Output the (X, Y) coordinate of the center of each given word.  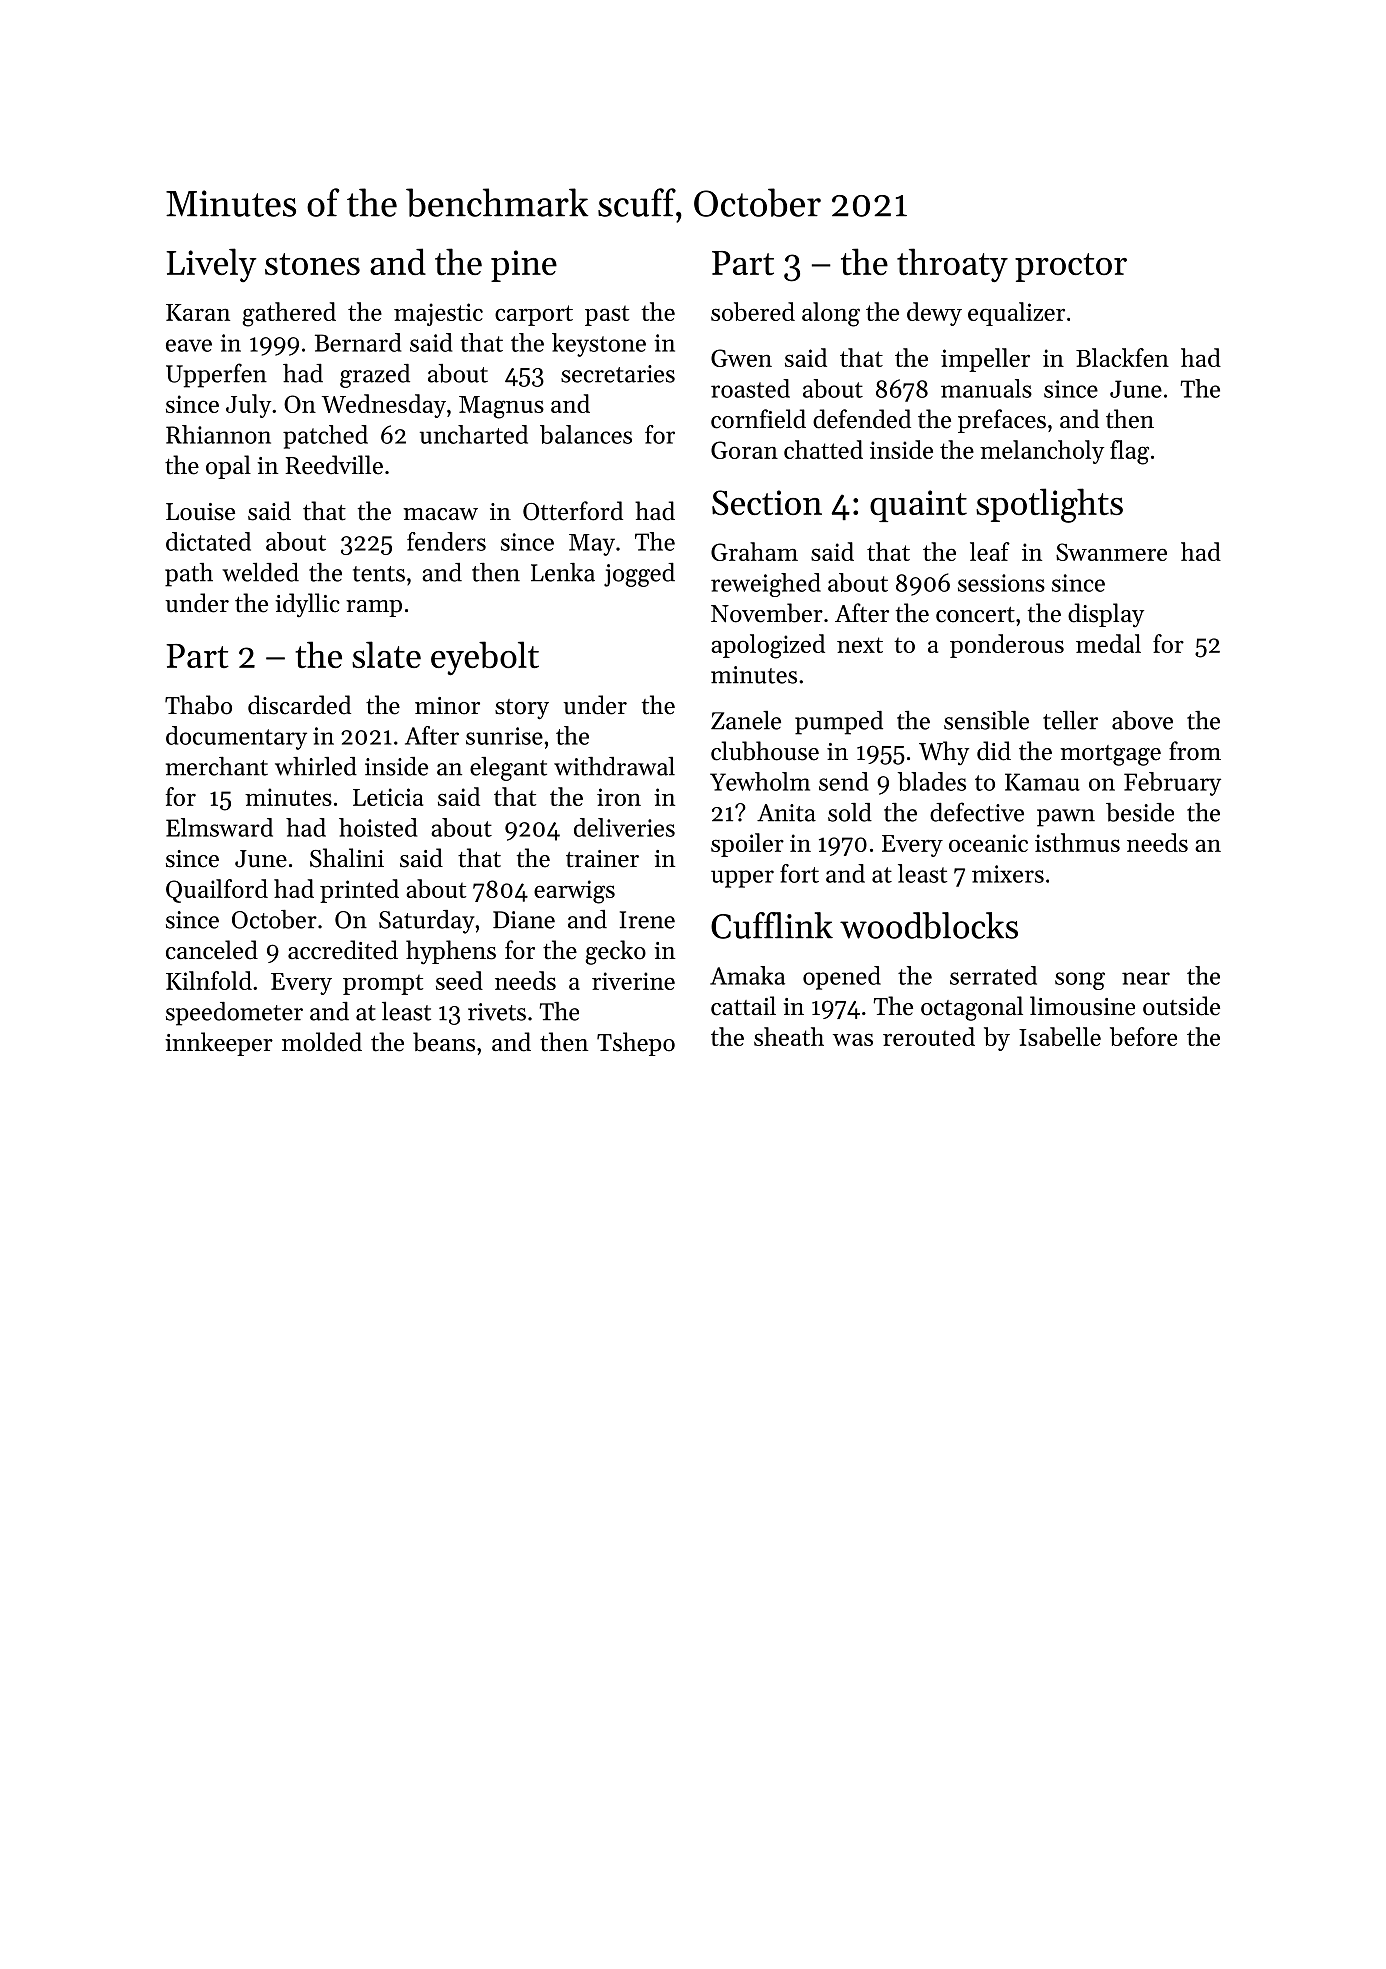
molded (322, 1042)
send (843, 781)
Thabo (198, 705)
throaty (952, 265)
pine (524, 266)
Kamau (1042, 782)
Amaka (747, 975)
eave (189, 345)
